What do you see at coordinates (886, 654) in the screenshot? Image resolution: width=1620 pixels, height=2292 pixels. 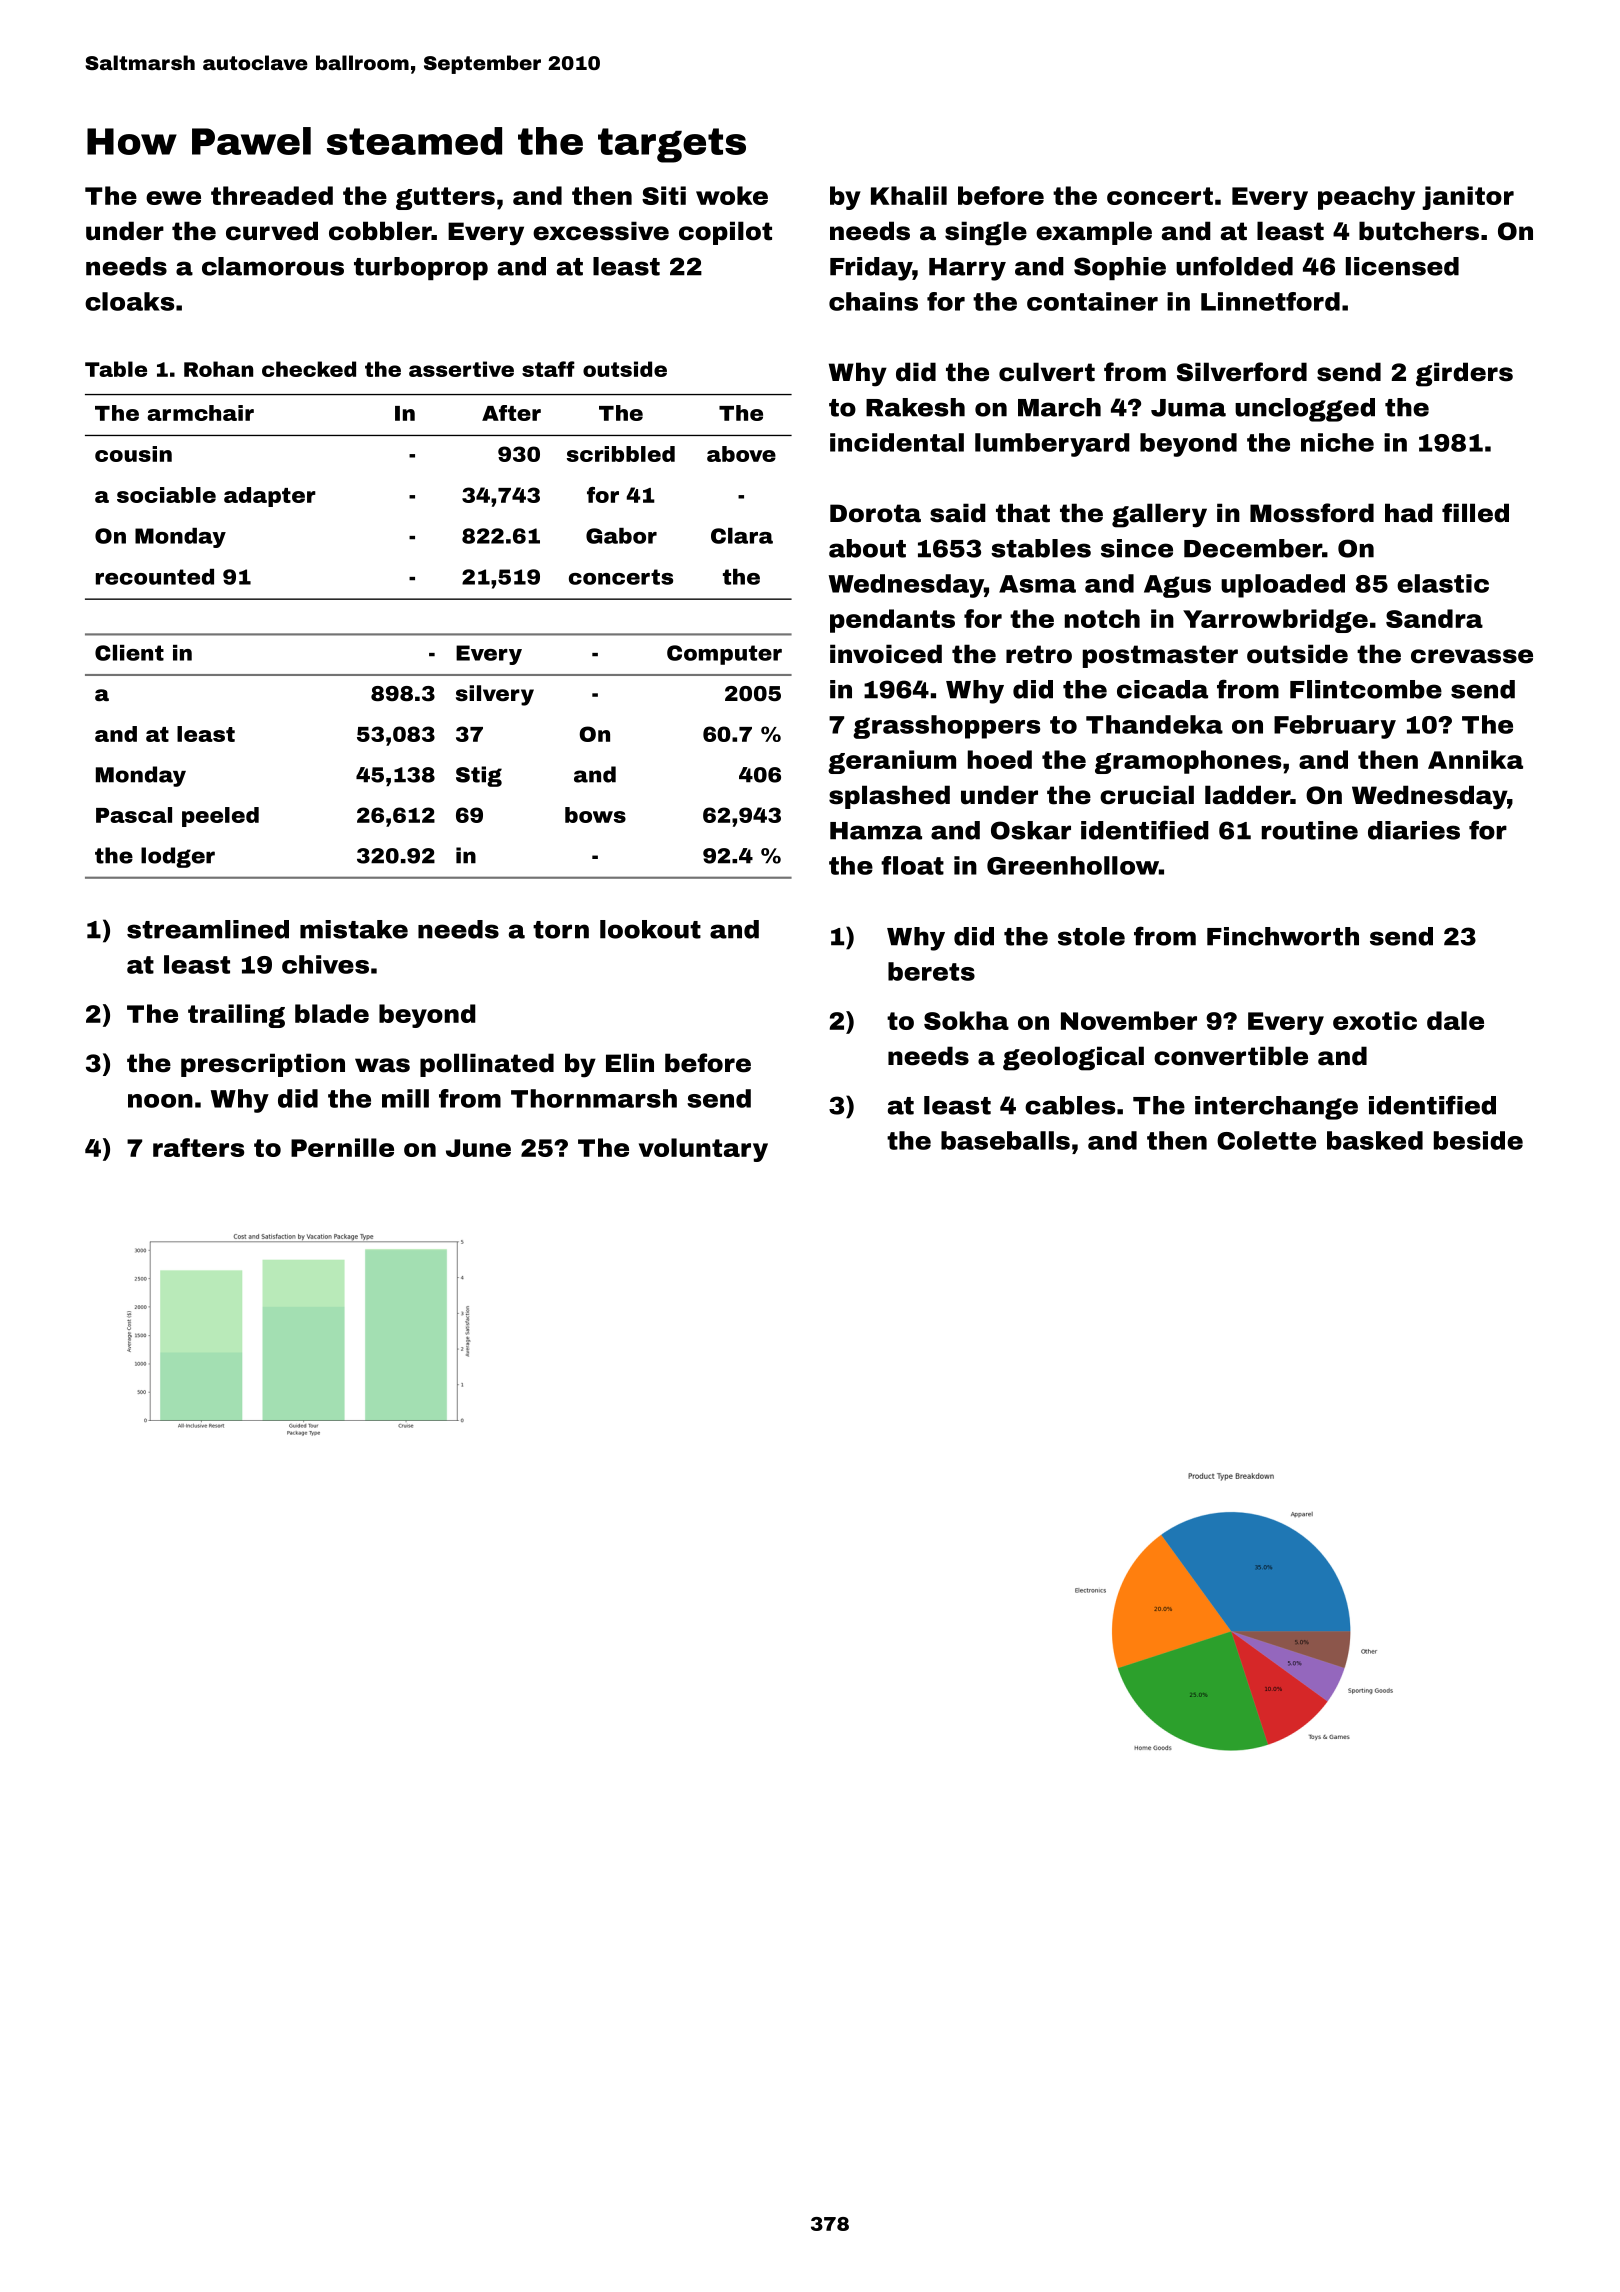 I see `invoiced` at bounding box center [886, 654].
